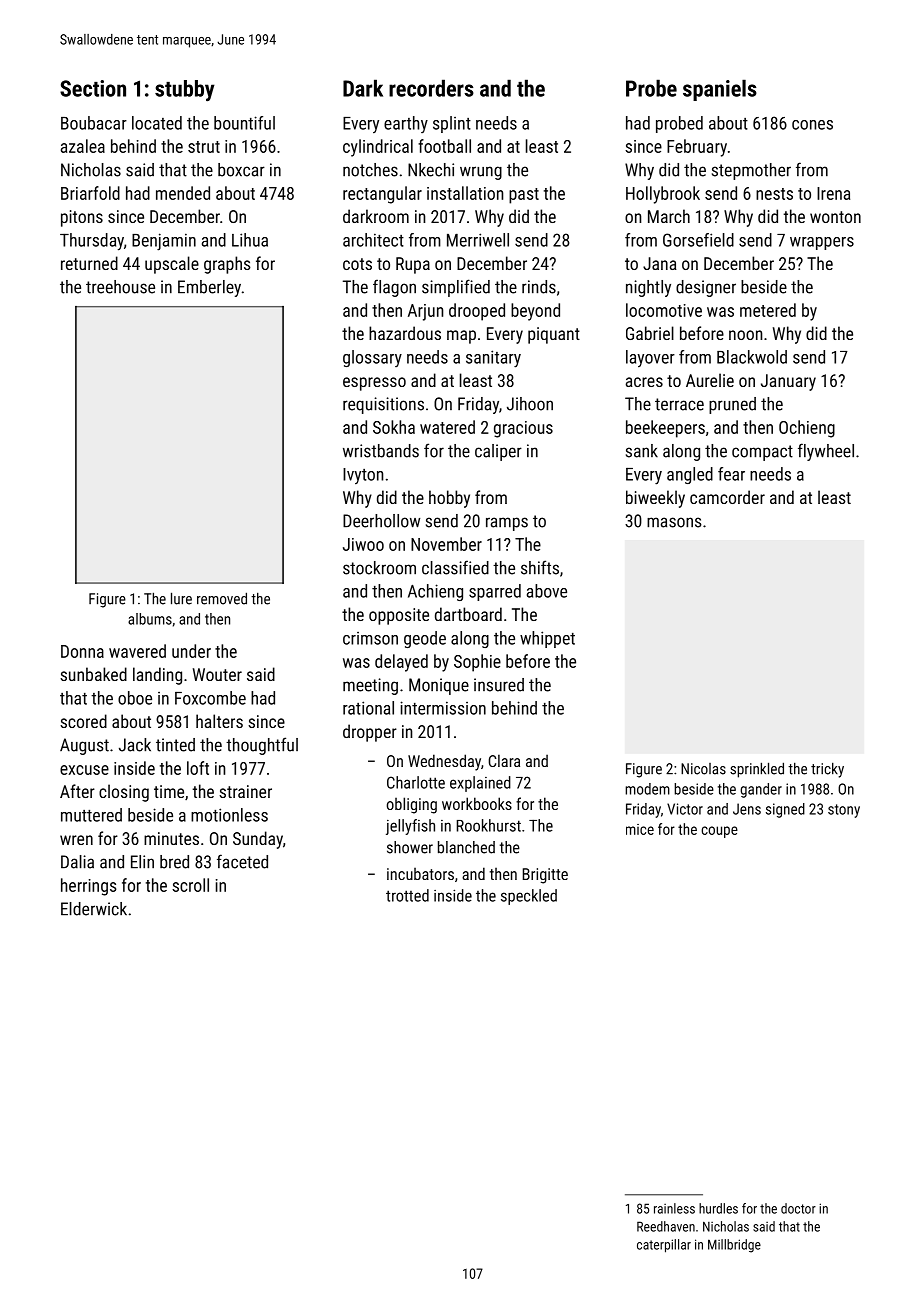  What do you see at coordinates (222, 598) in the screenshot?
I see `removed` at bounding box center [222, 598].
